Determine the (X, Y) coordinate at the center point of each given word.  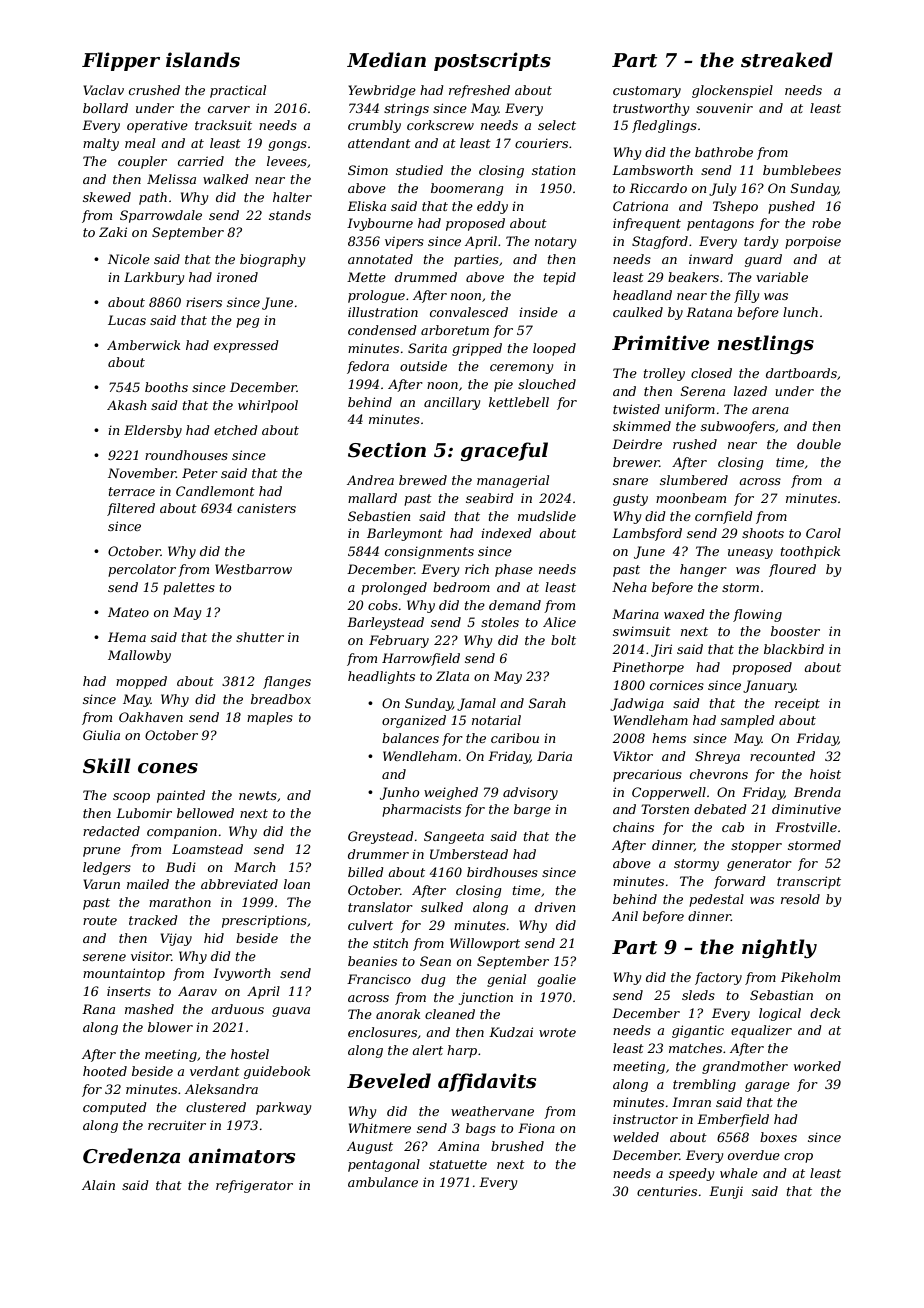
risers (204, 302)
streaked (787, 60)
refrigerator (254, 1186)
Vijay (176, 939)
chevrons (719, 774)
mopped (141, 682)
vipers (404, 242)
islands (203, 60)
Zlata (452, 676)
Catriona (640, 206)
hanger (703, 570)
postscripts (492, 61)
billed (366, 872)
